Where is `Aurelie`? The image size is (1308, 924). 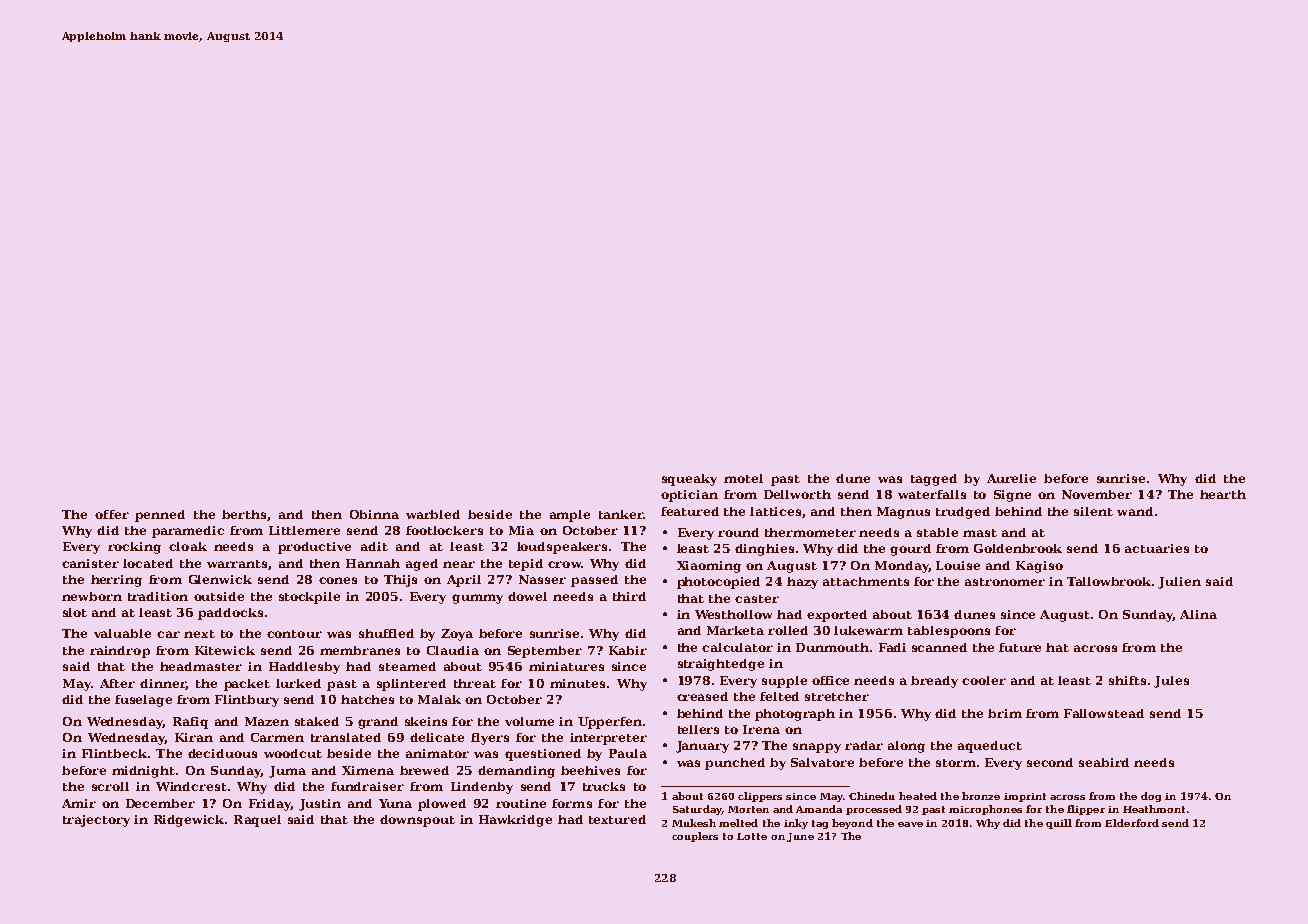
Aurelie is located at coordinates (1011, 478).
